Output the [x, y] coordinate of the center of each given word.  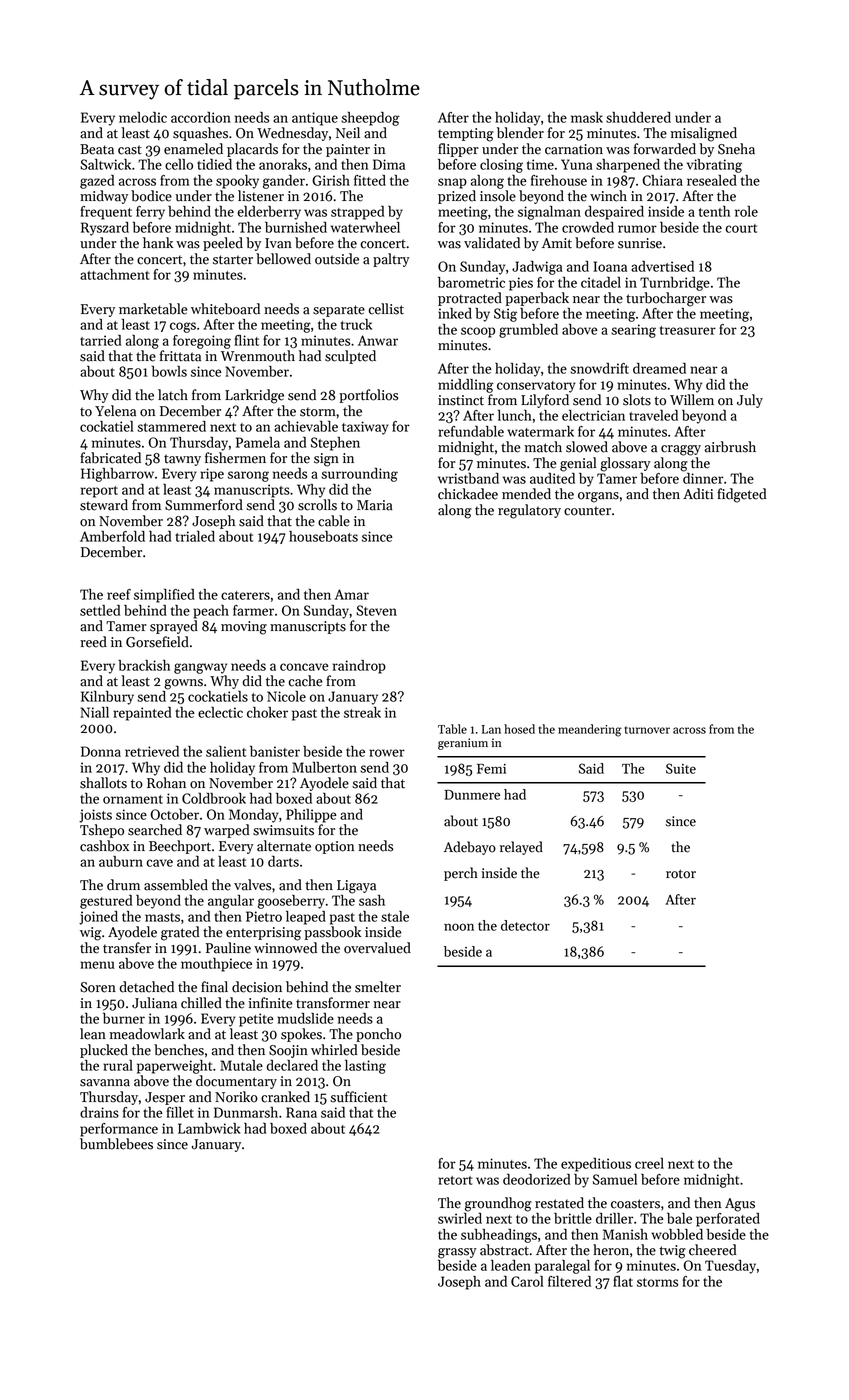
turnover [647, 730]
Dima [389, 164]
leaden [511, 1265]
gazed [97, 182]
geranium [463, 744]
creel [649, 1163]
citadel [601, 282]
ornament [133, 799]
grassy [457, 1253]
